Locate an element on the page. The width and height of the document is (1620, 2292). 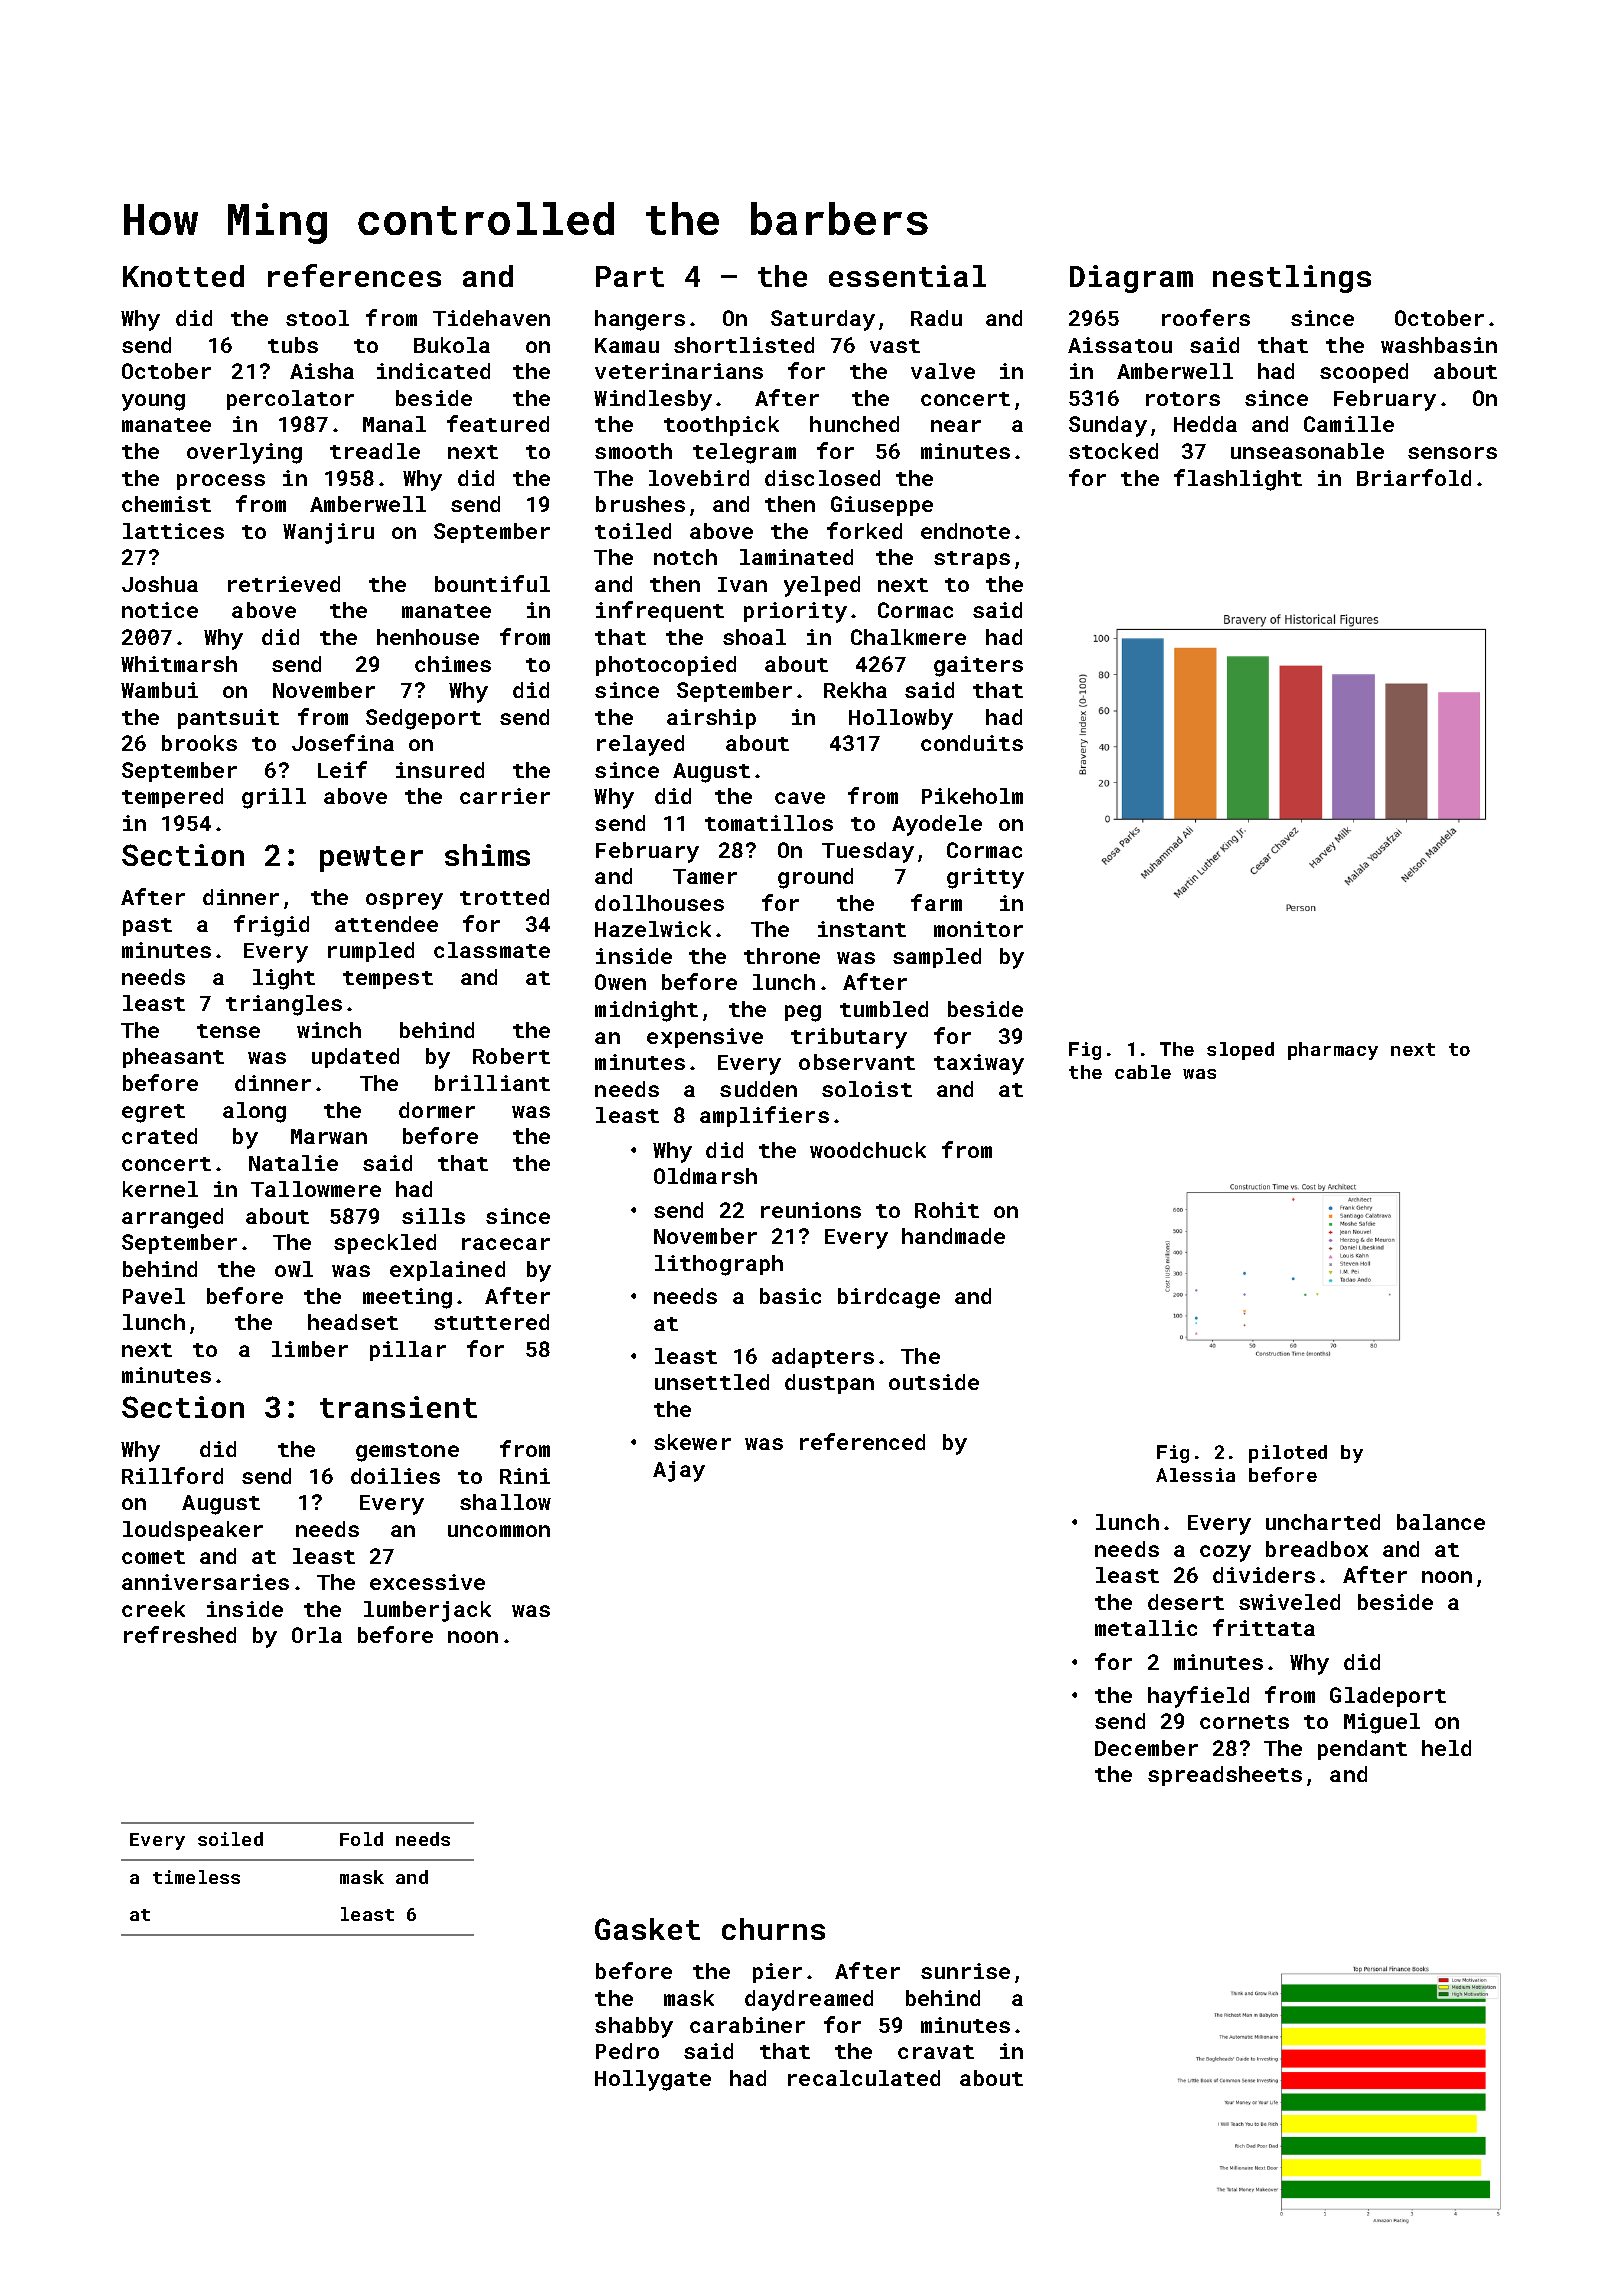
stuttered is located at coordinates (491, 1322).
